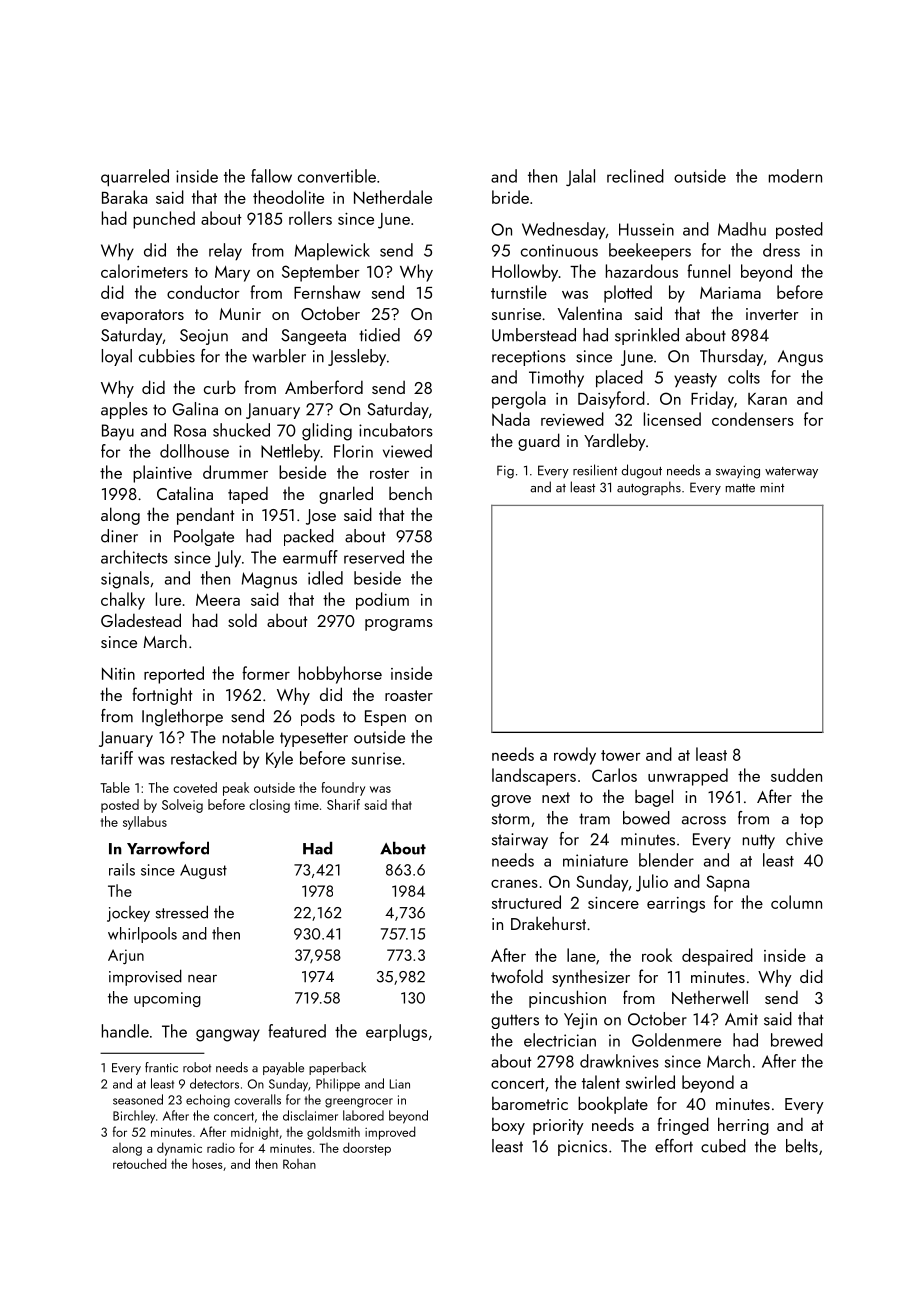  Describe the element at coordinates (683, 1126) in the screenshot. I see `fringed` at that location.
